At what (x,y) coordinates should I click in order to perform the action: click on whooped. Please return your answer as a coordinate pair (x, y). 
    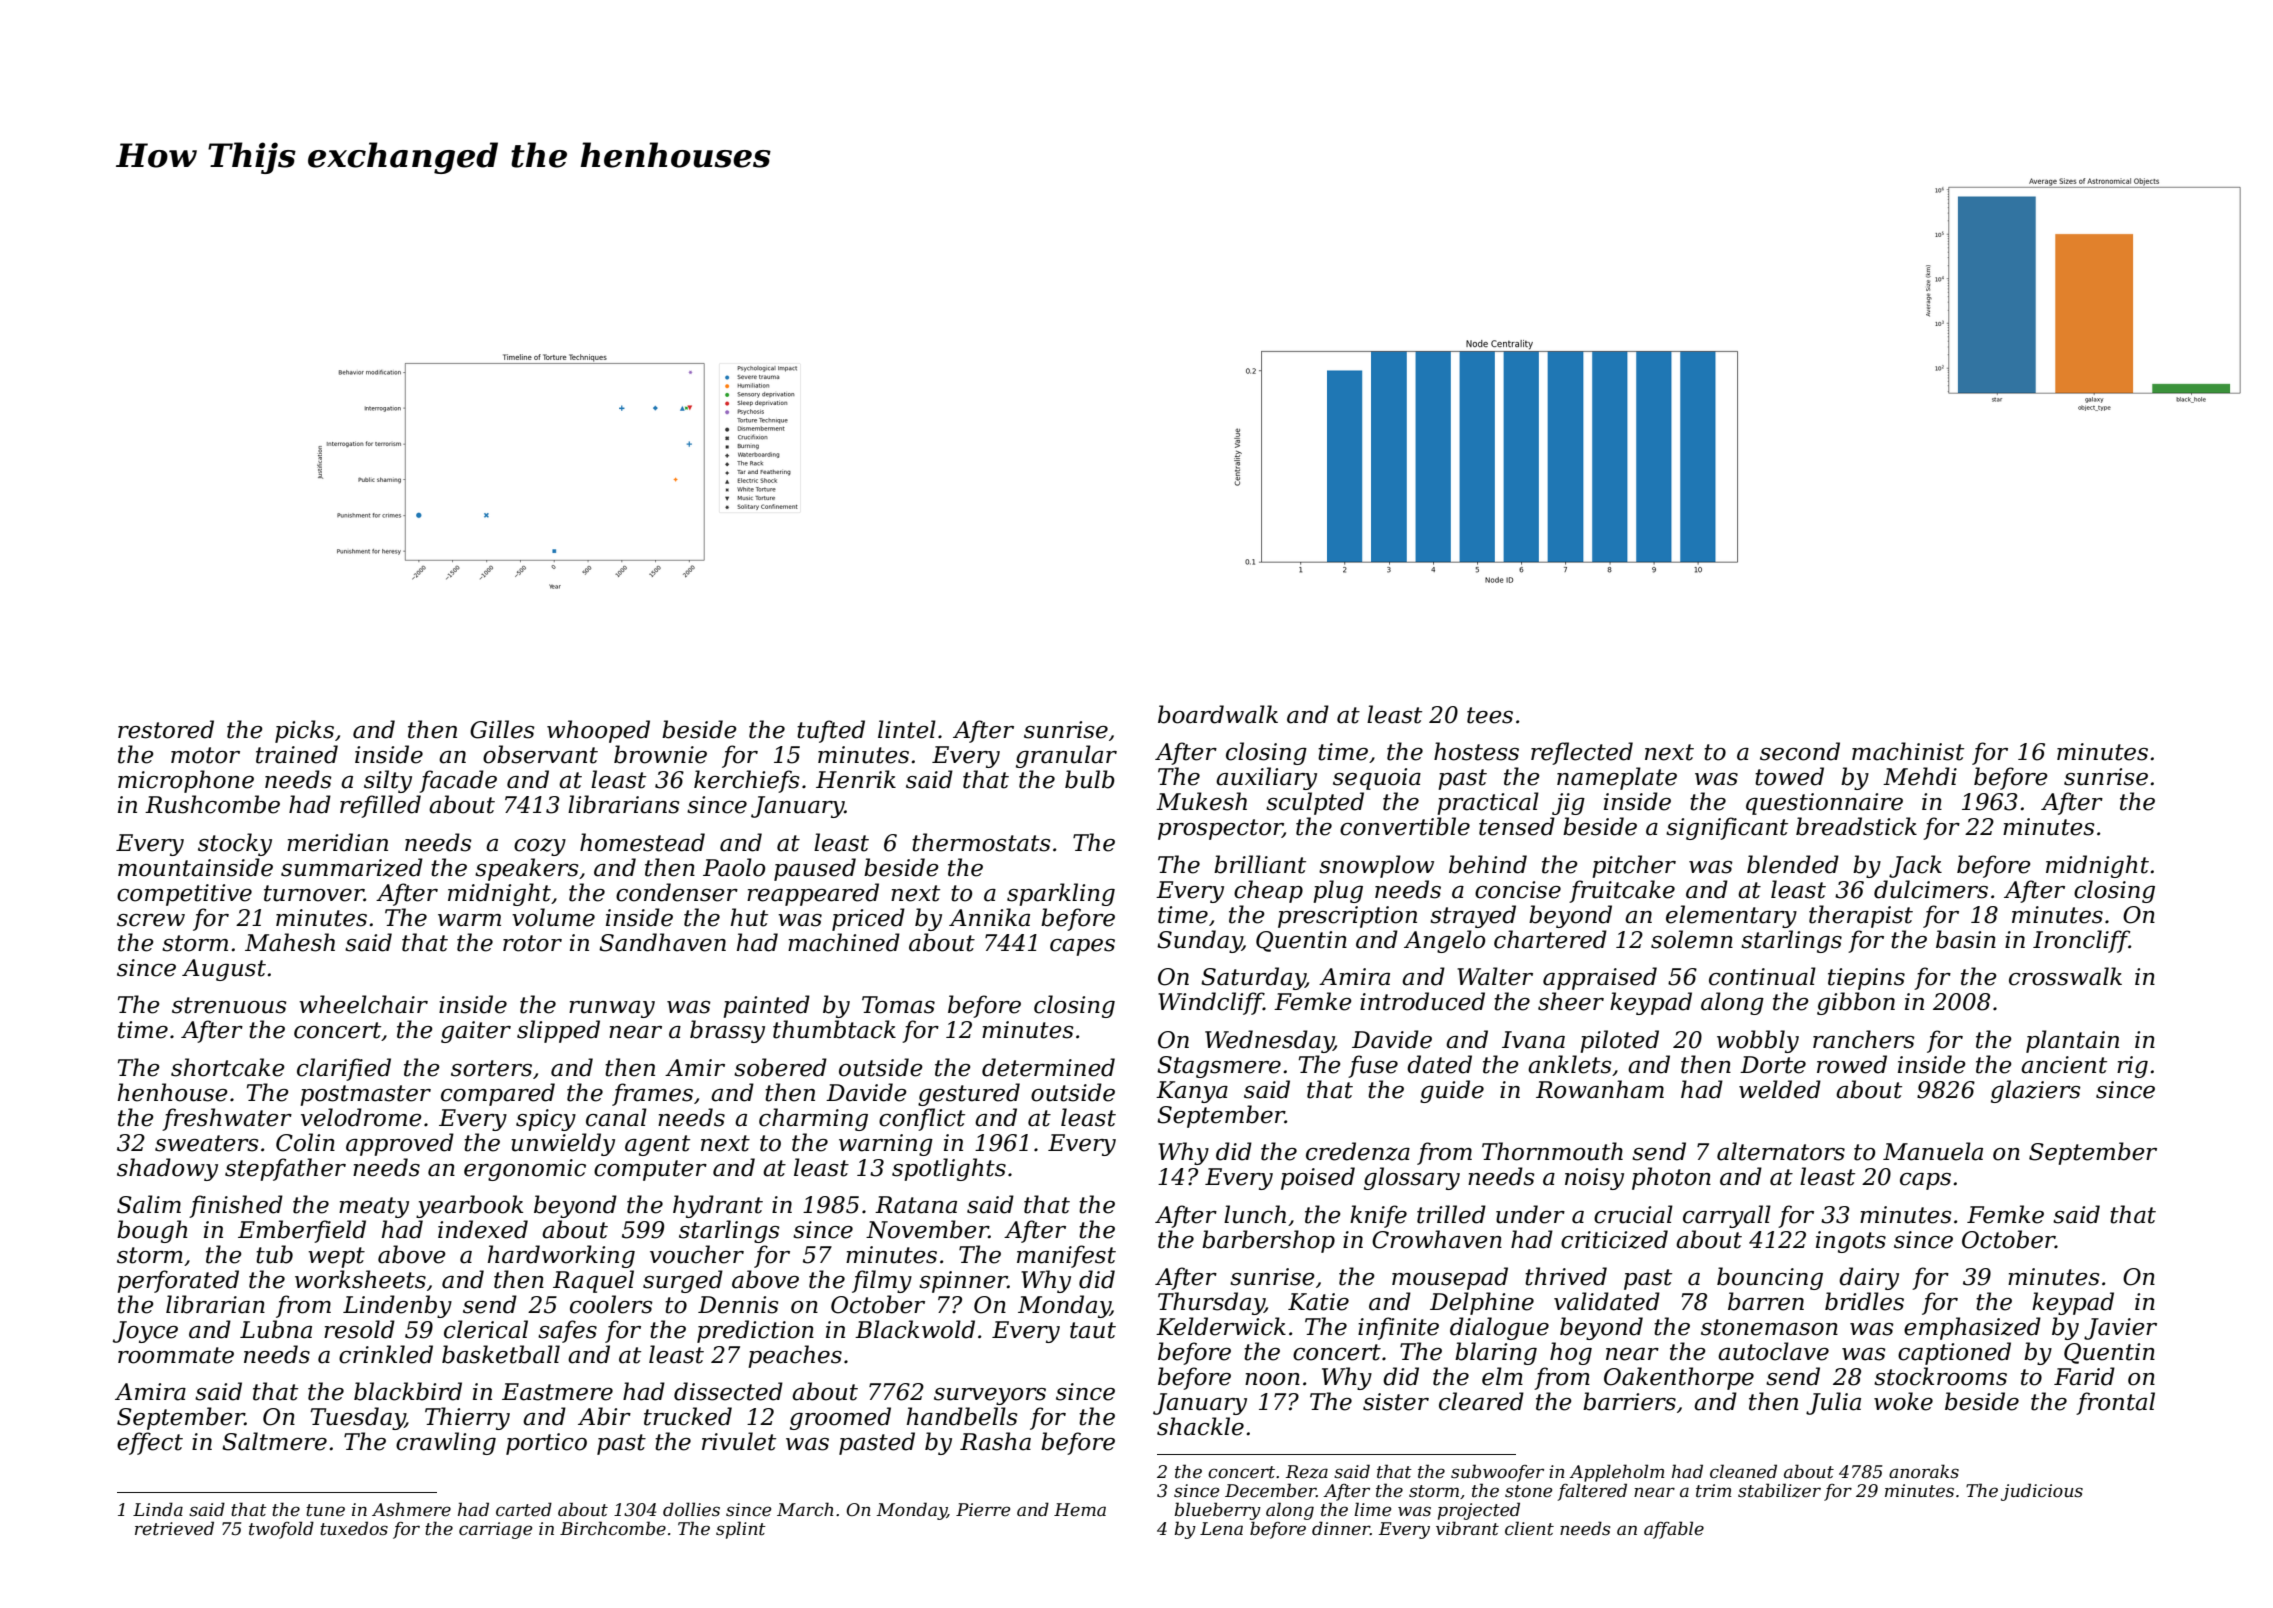
    Looking at the image, I should click on (598, 731).
